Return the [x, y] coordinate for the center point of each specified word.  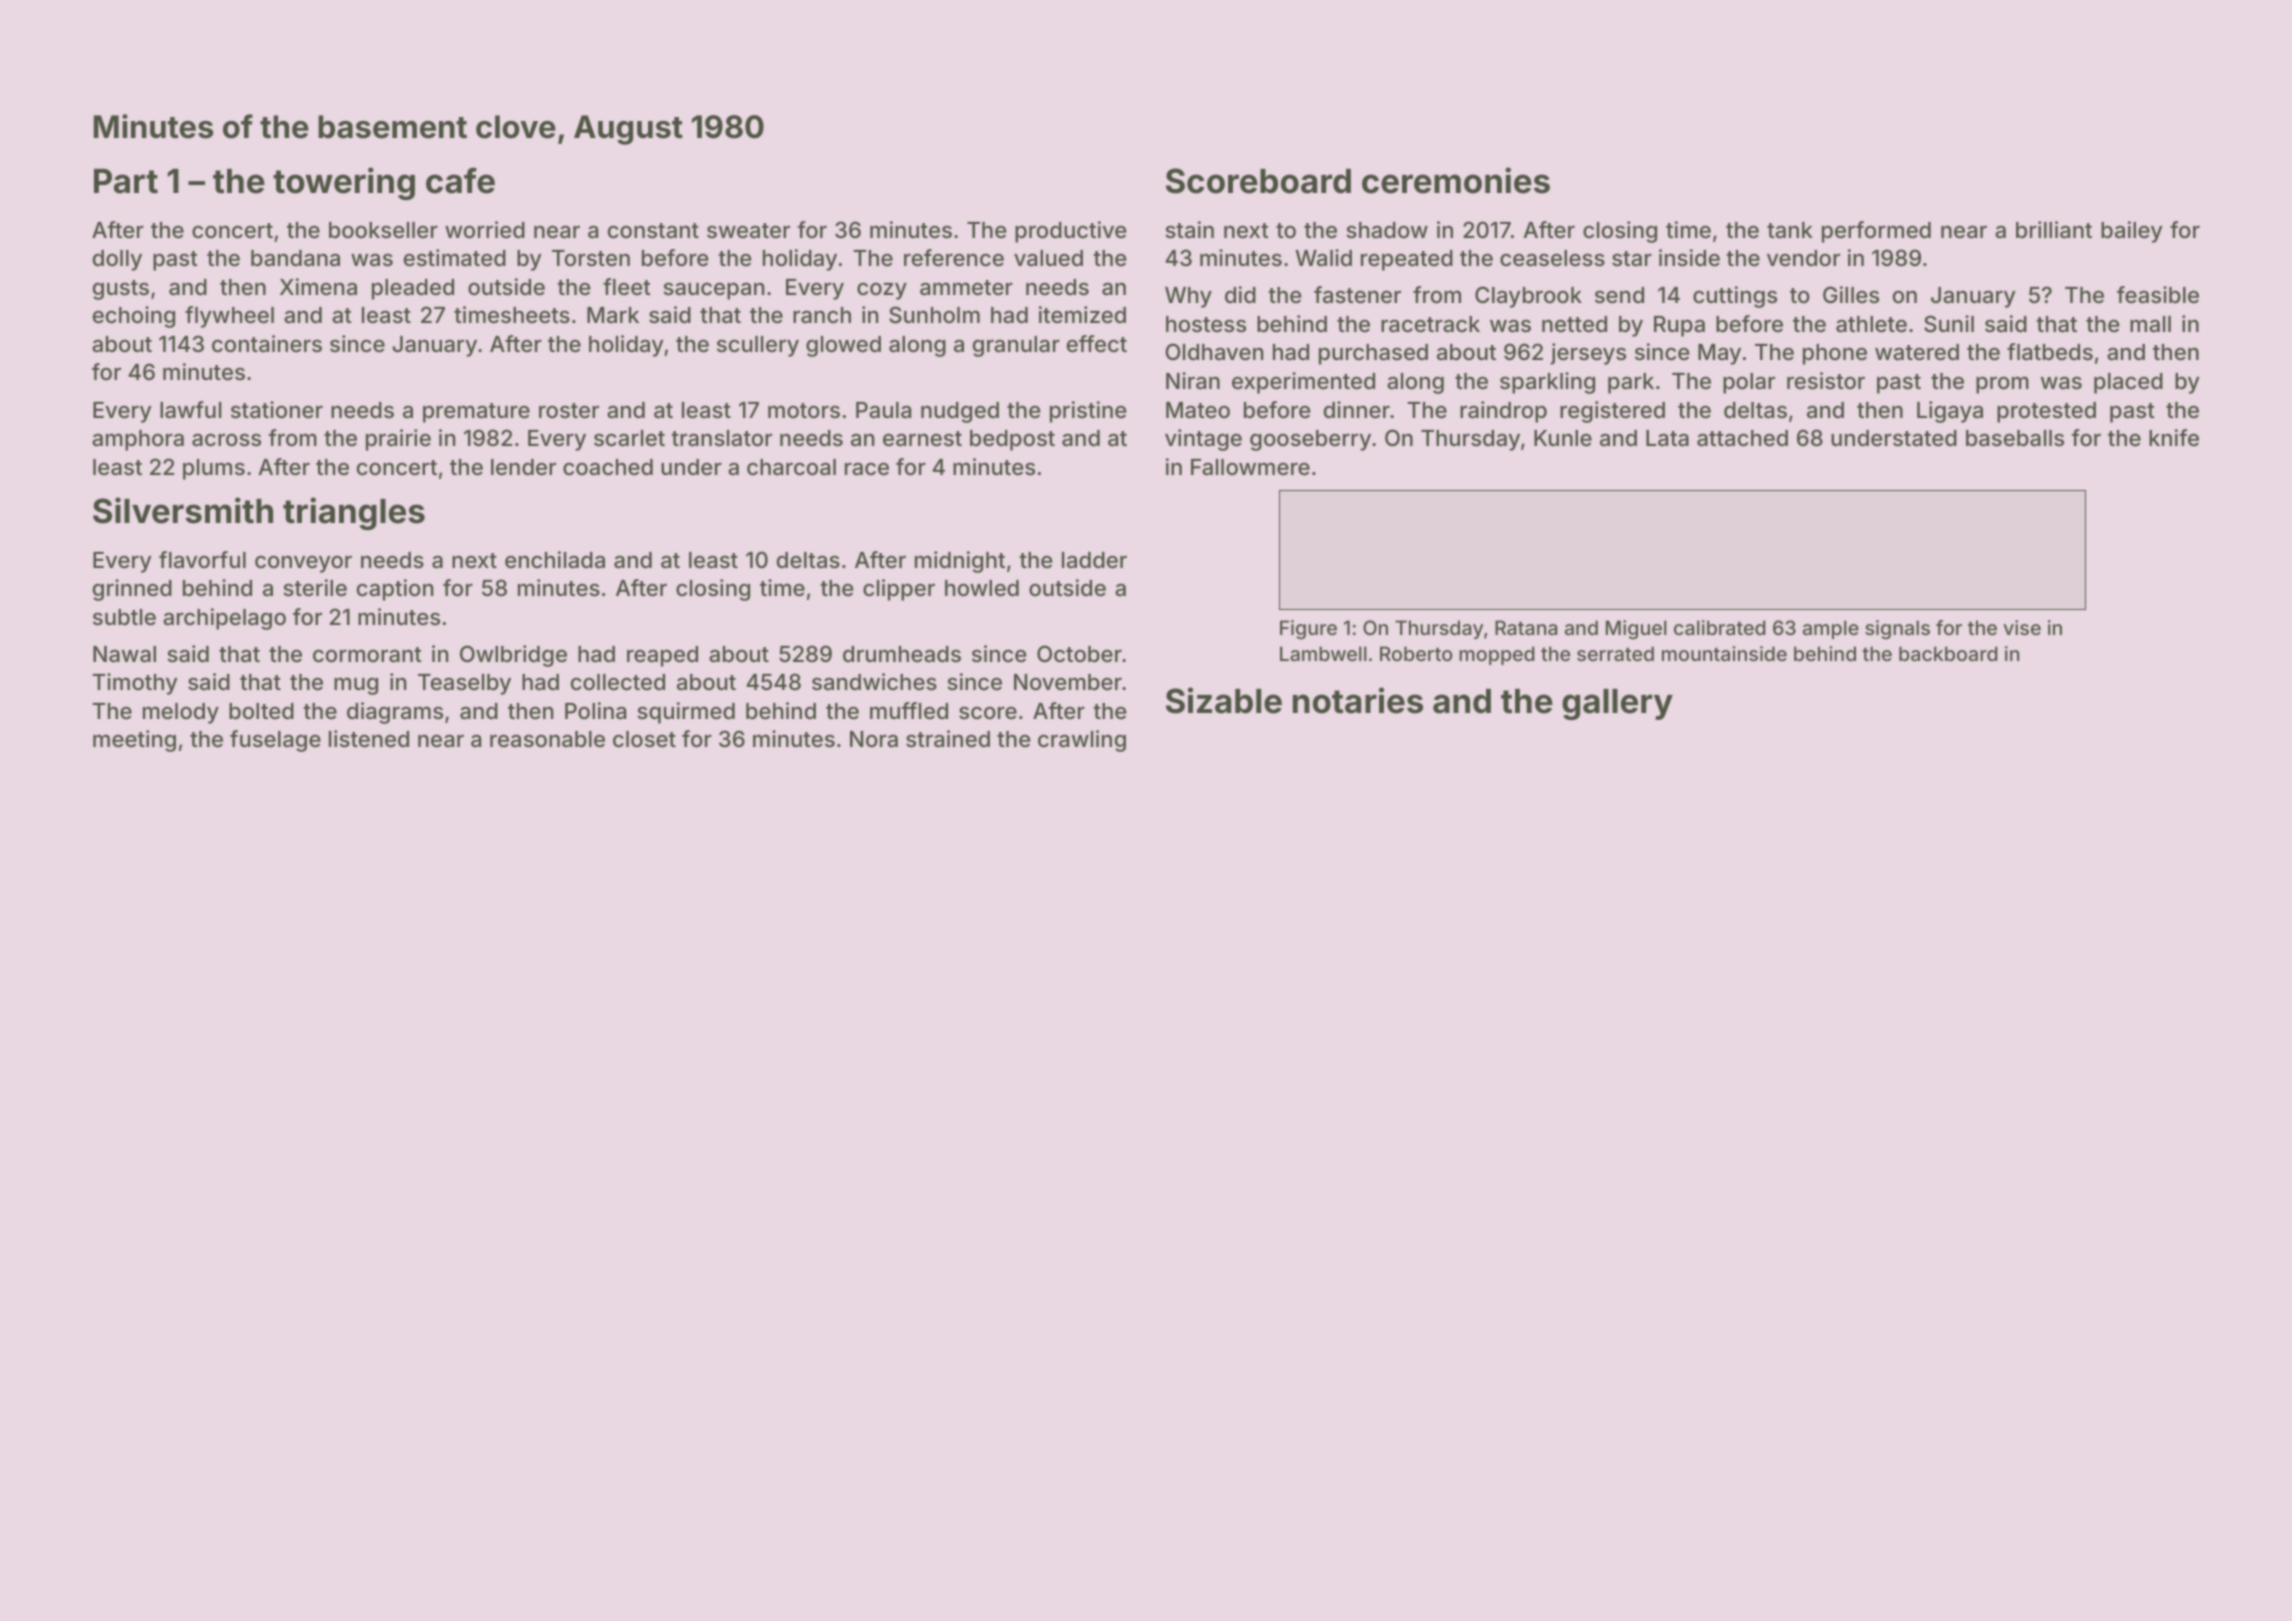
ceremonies [1456, 180]
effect [1097, 343]
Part [126, 181]
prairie [398, 440]
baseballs [2015, 438]
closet [644, 739]
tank [1790, 230]
